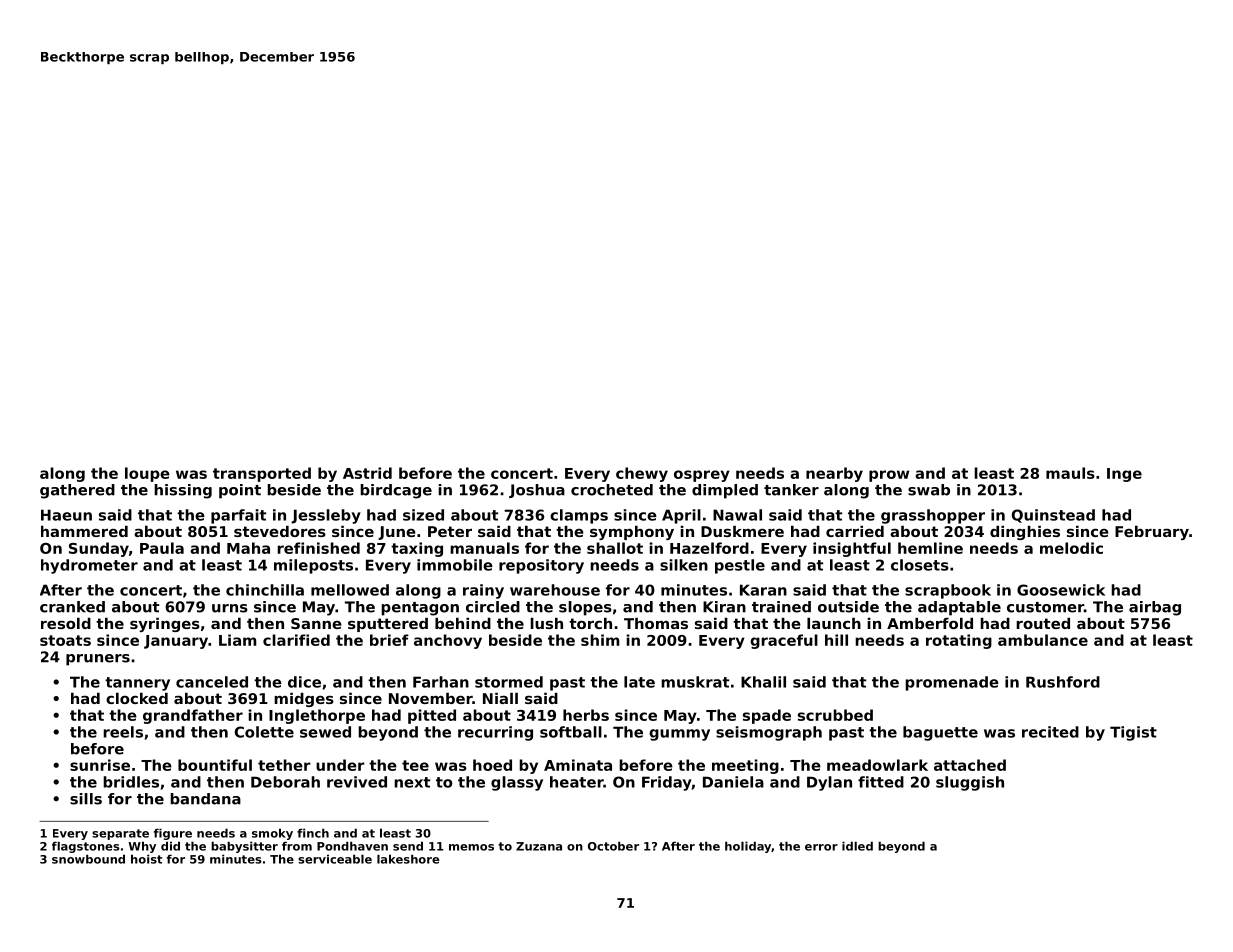  Describe the element at coordinates (613, 846) in the page. I see `October` at that location.
